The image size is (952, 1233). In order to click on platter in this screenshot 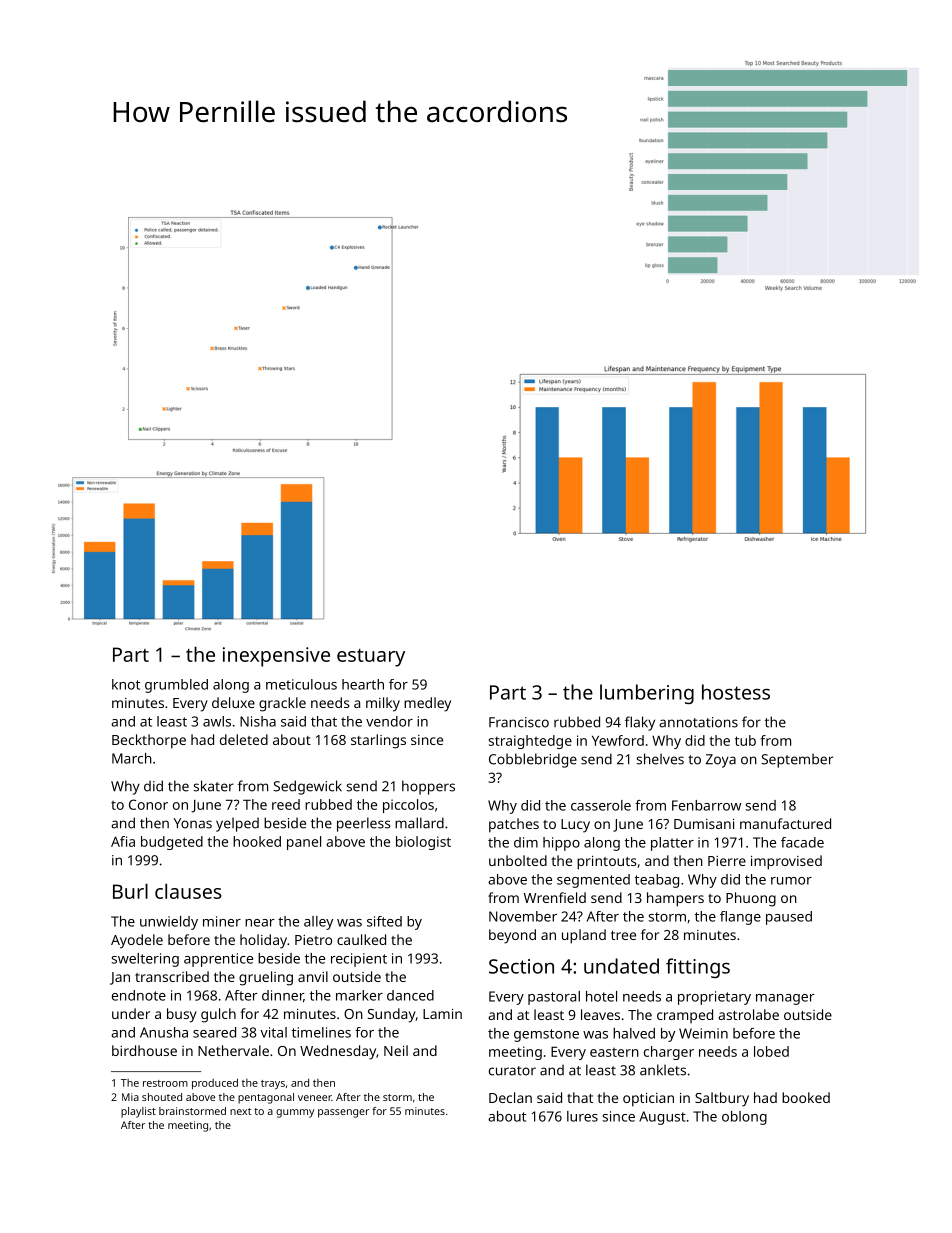, I will do `click(672, 844)`.
